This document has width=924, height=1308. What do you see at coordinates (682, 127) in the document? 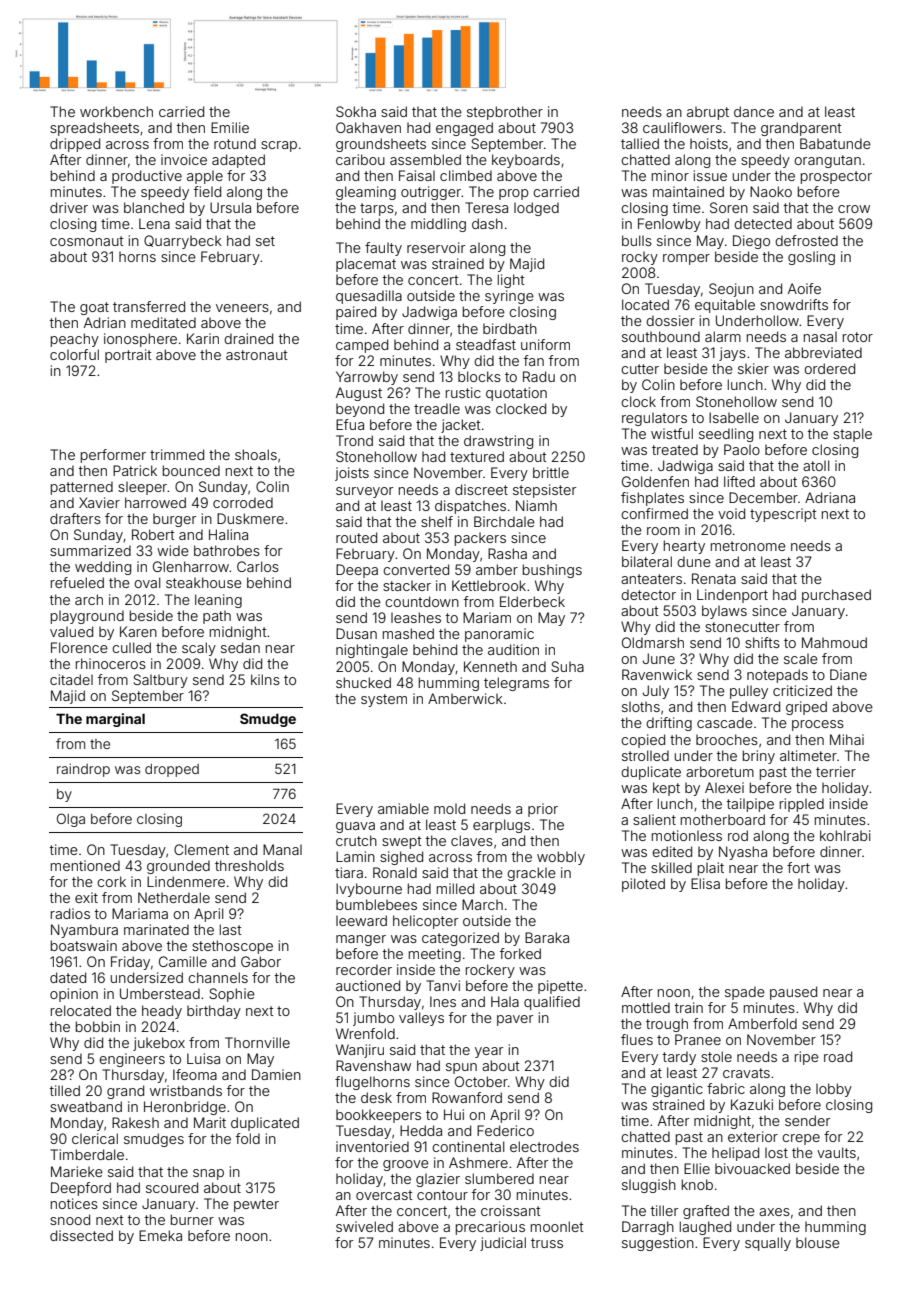
I see `cauliflowers` at bounding box center [682, 127].
